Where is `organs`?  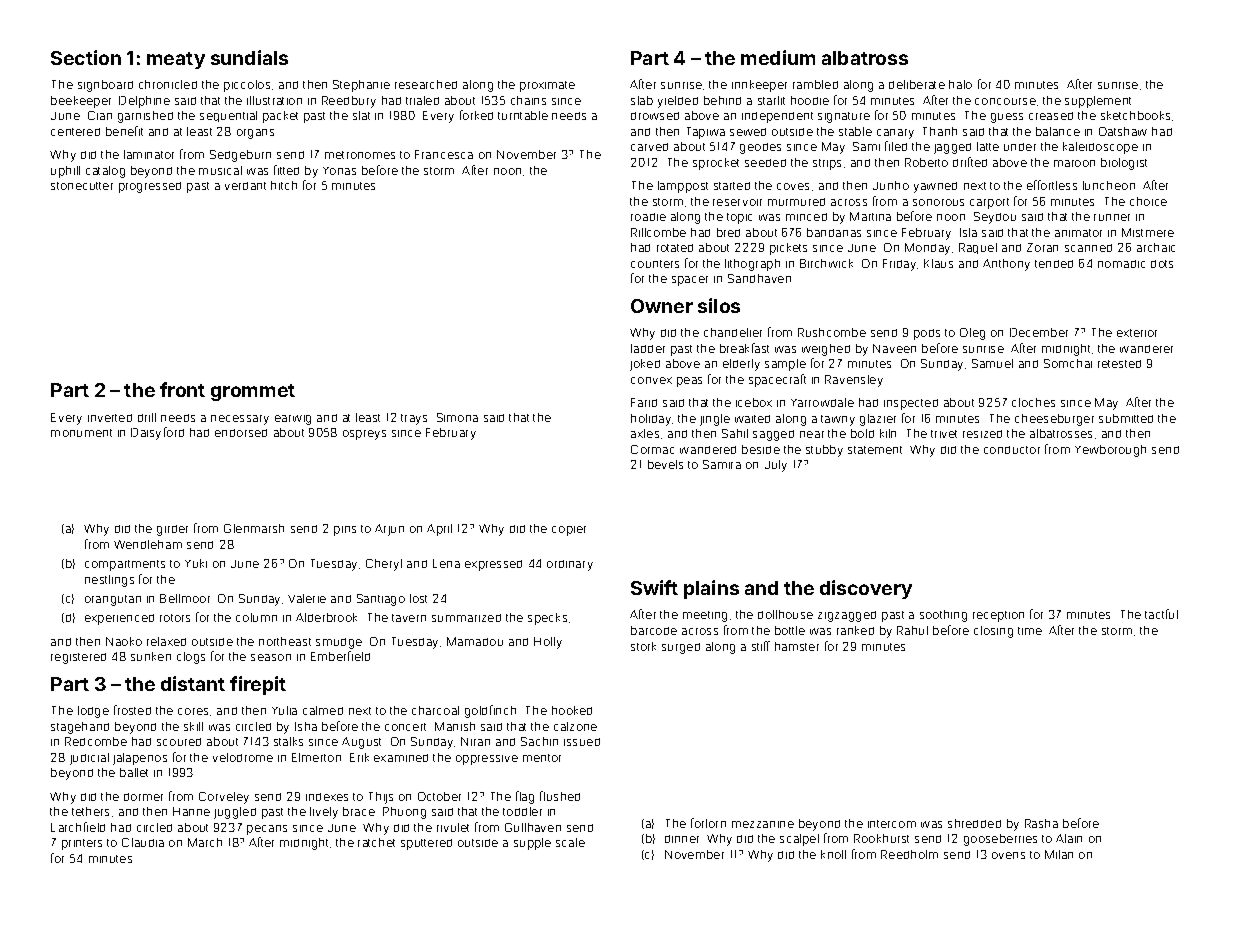 organs is located at coordinates (255, 134).
